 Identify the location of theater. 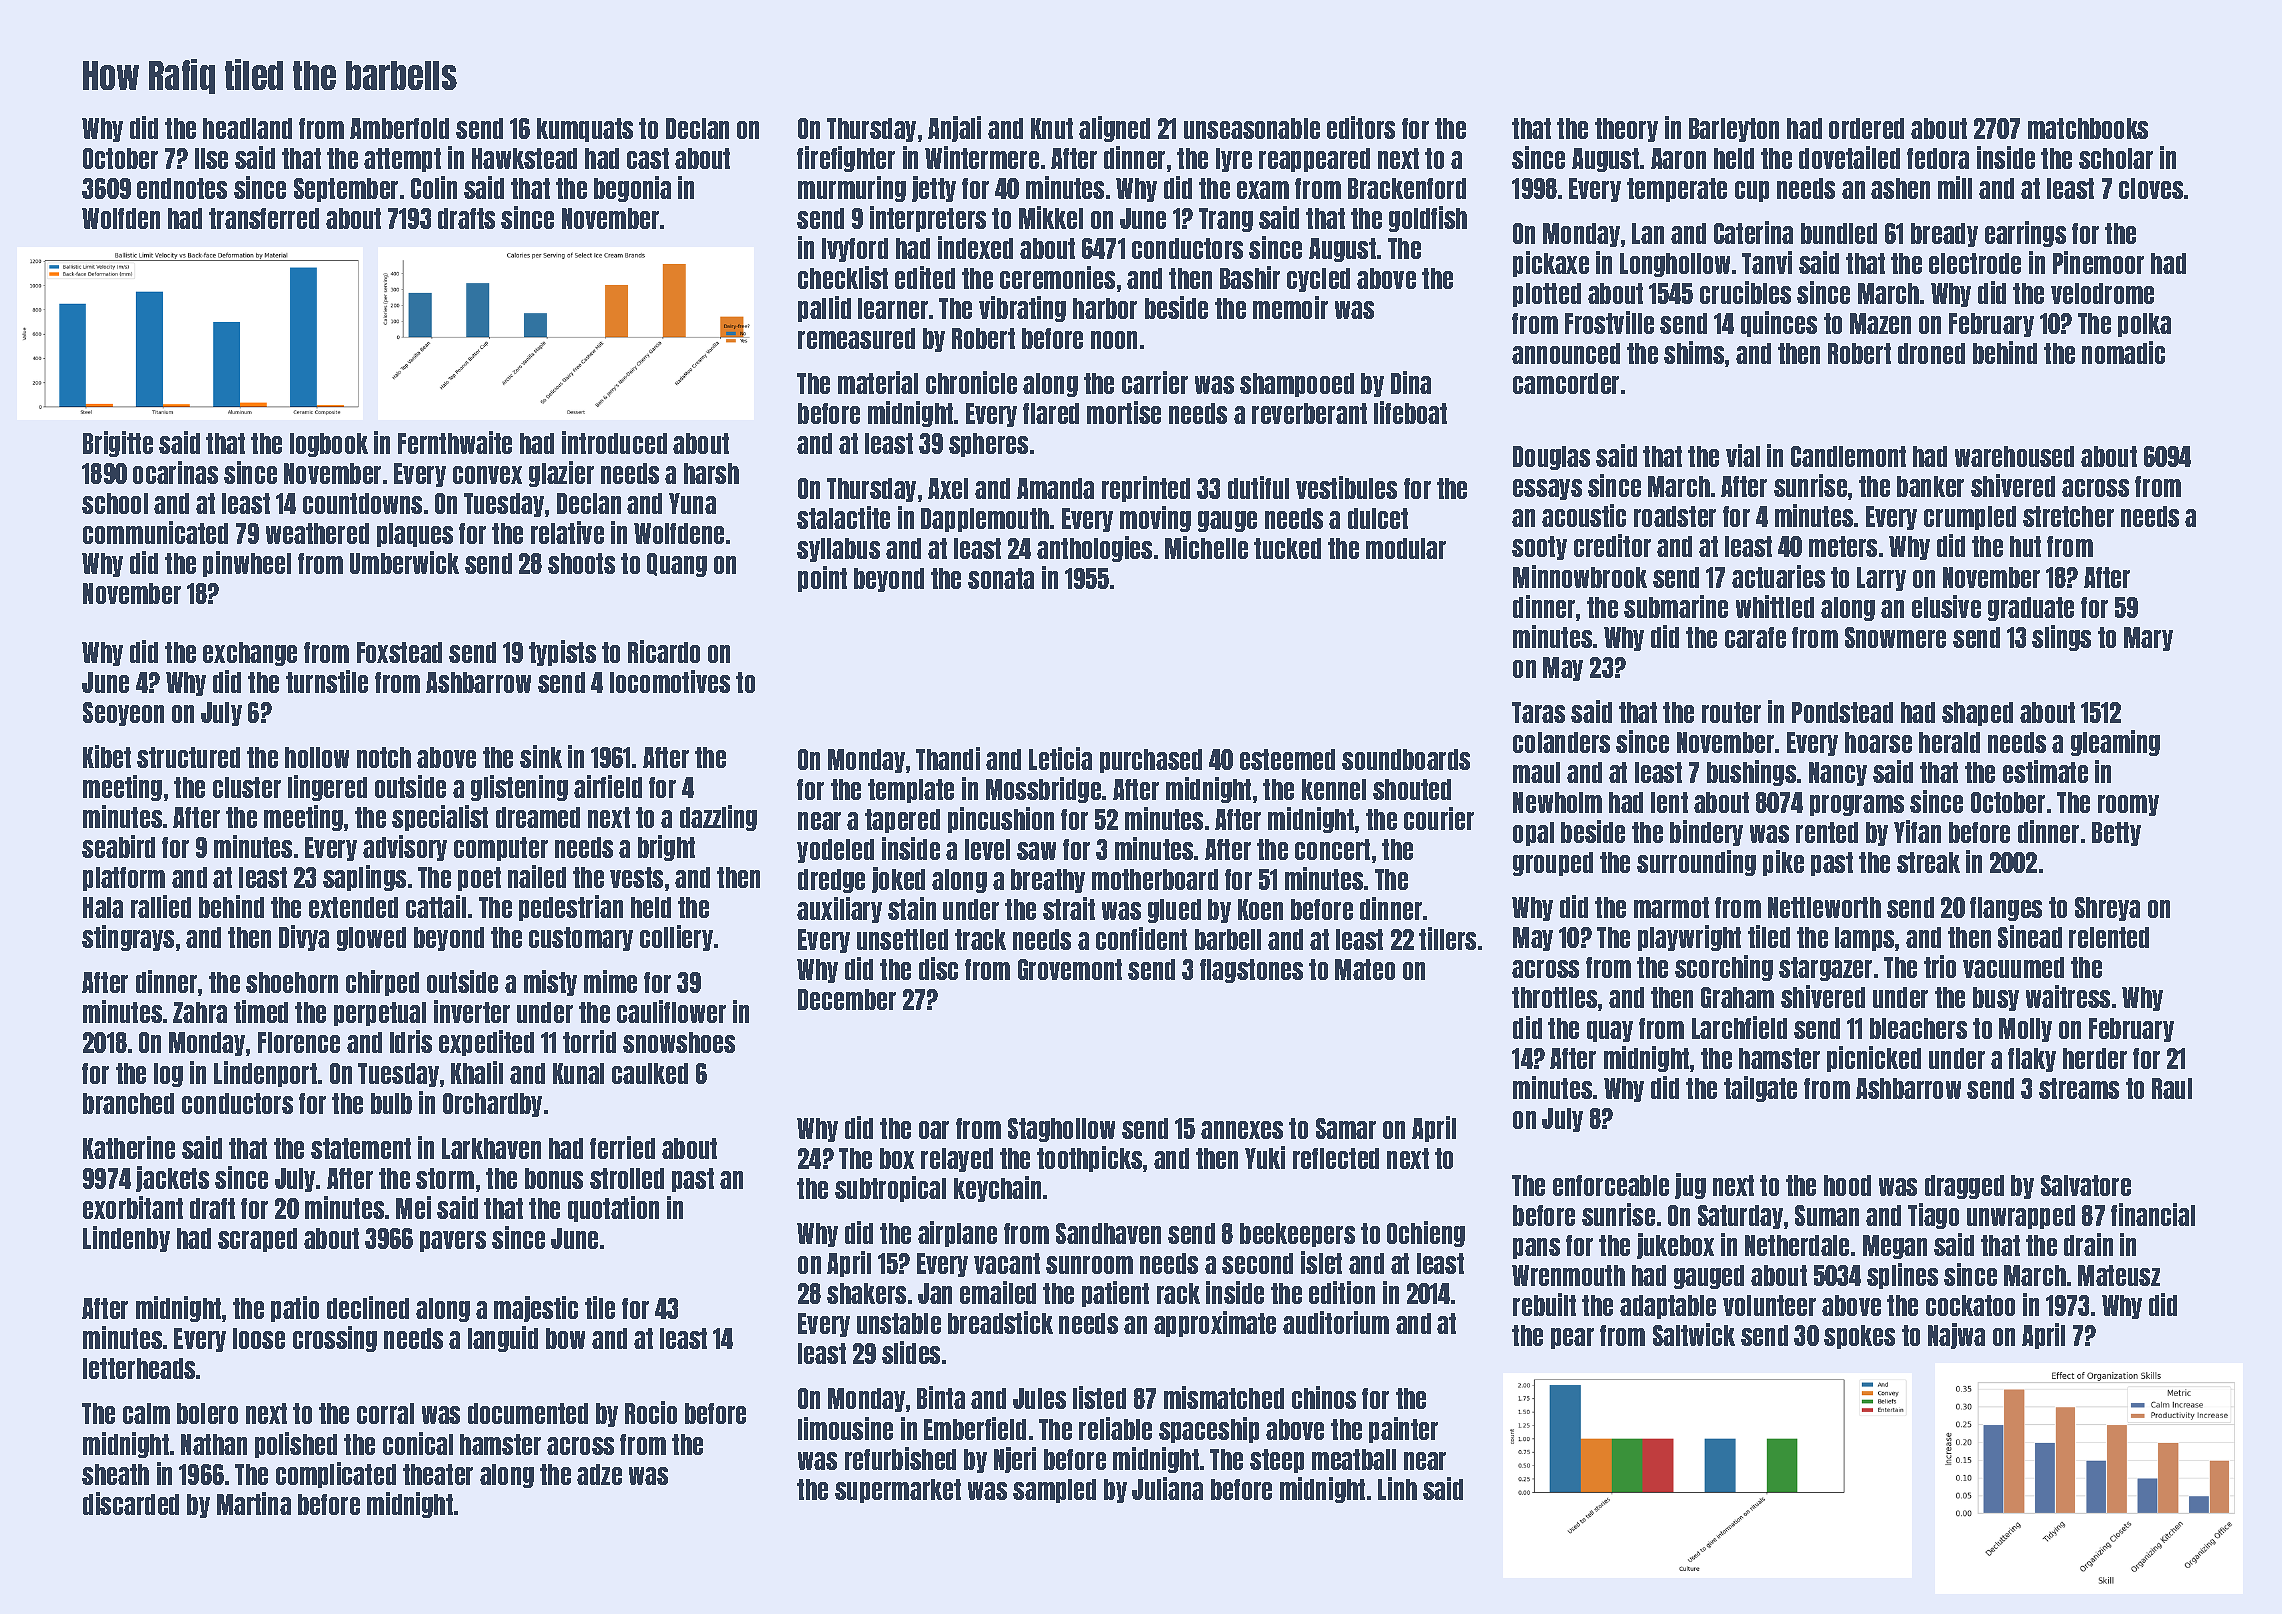
(438, 1474).
